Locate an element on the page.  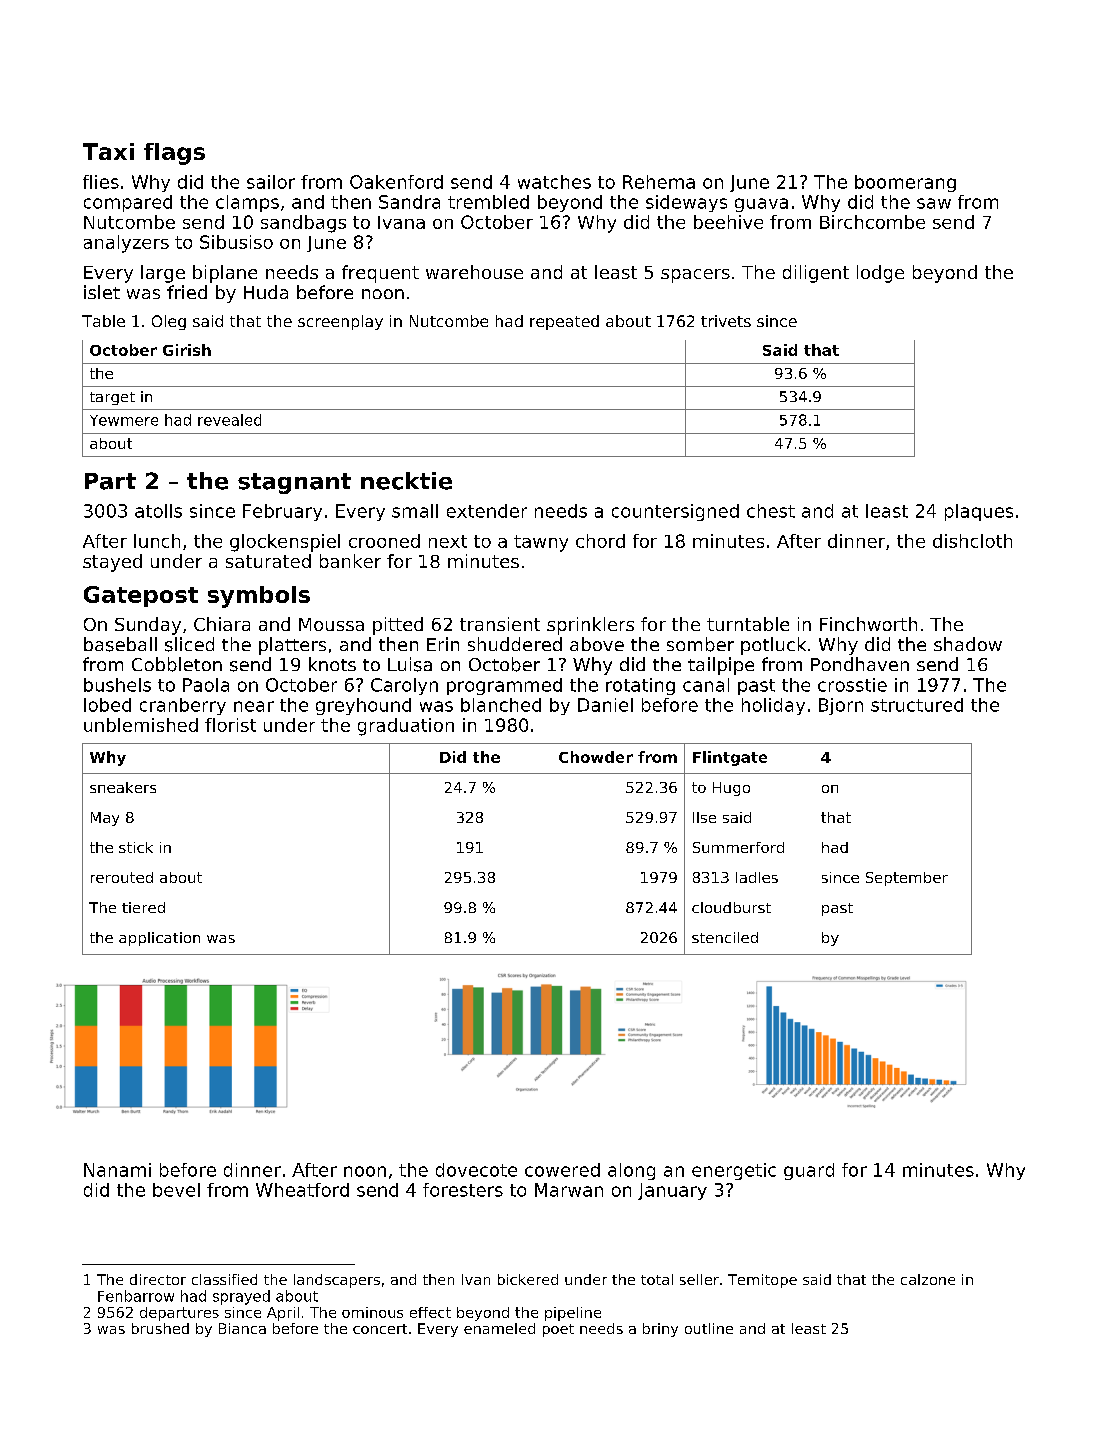
Chowder is located at coordinates (596, 757).
